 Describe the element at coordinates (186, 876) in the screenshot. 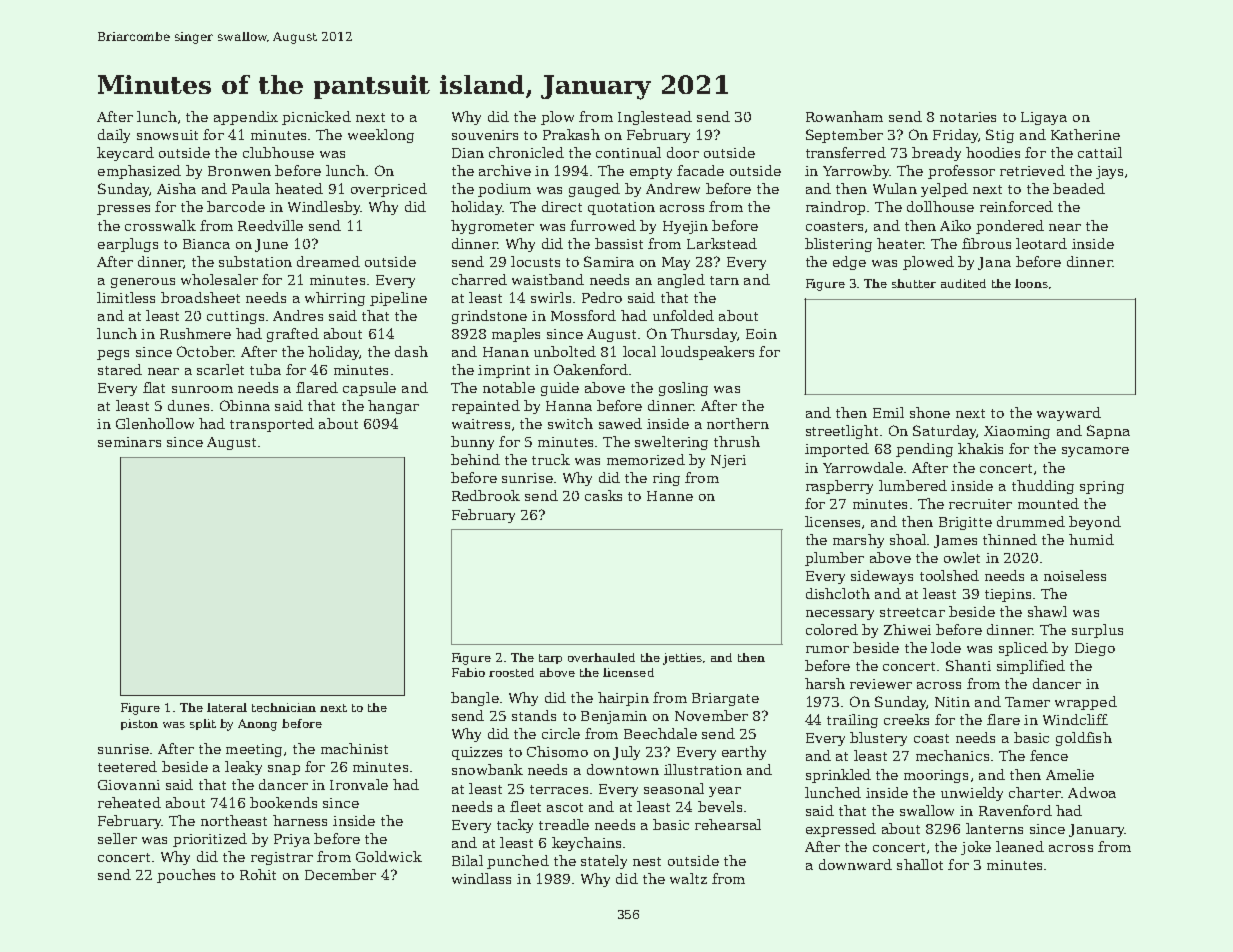

I see `pouches` at that location.
